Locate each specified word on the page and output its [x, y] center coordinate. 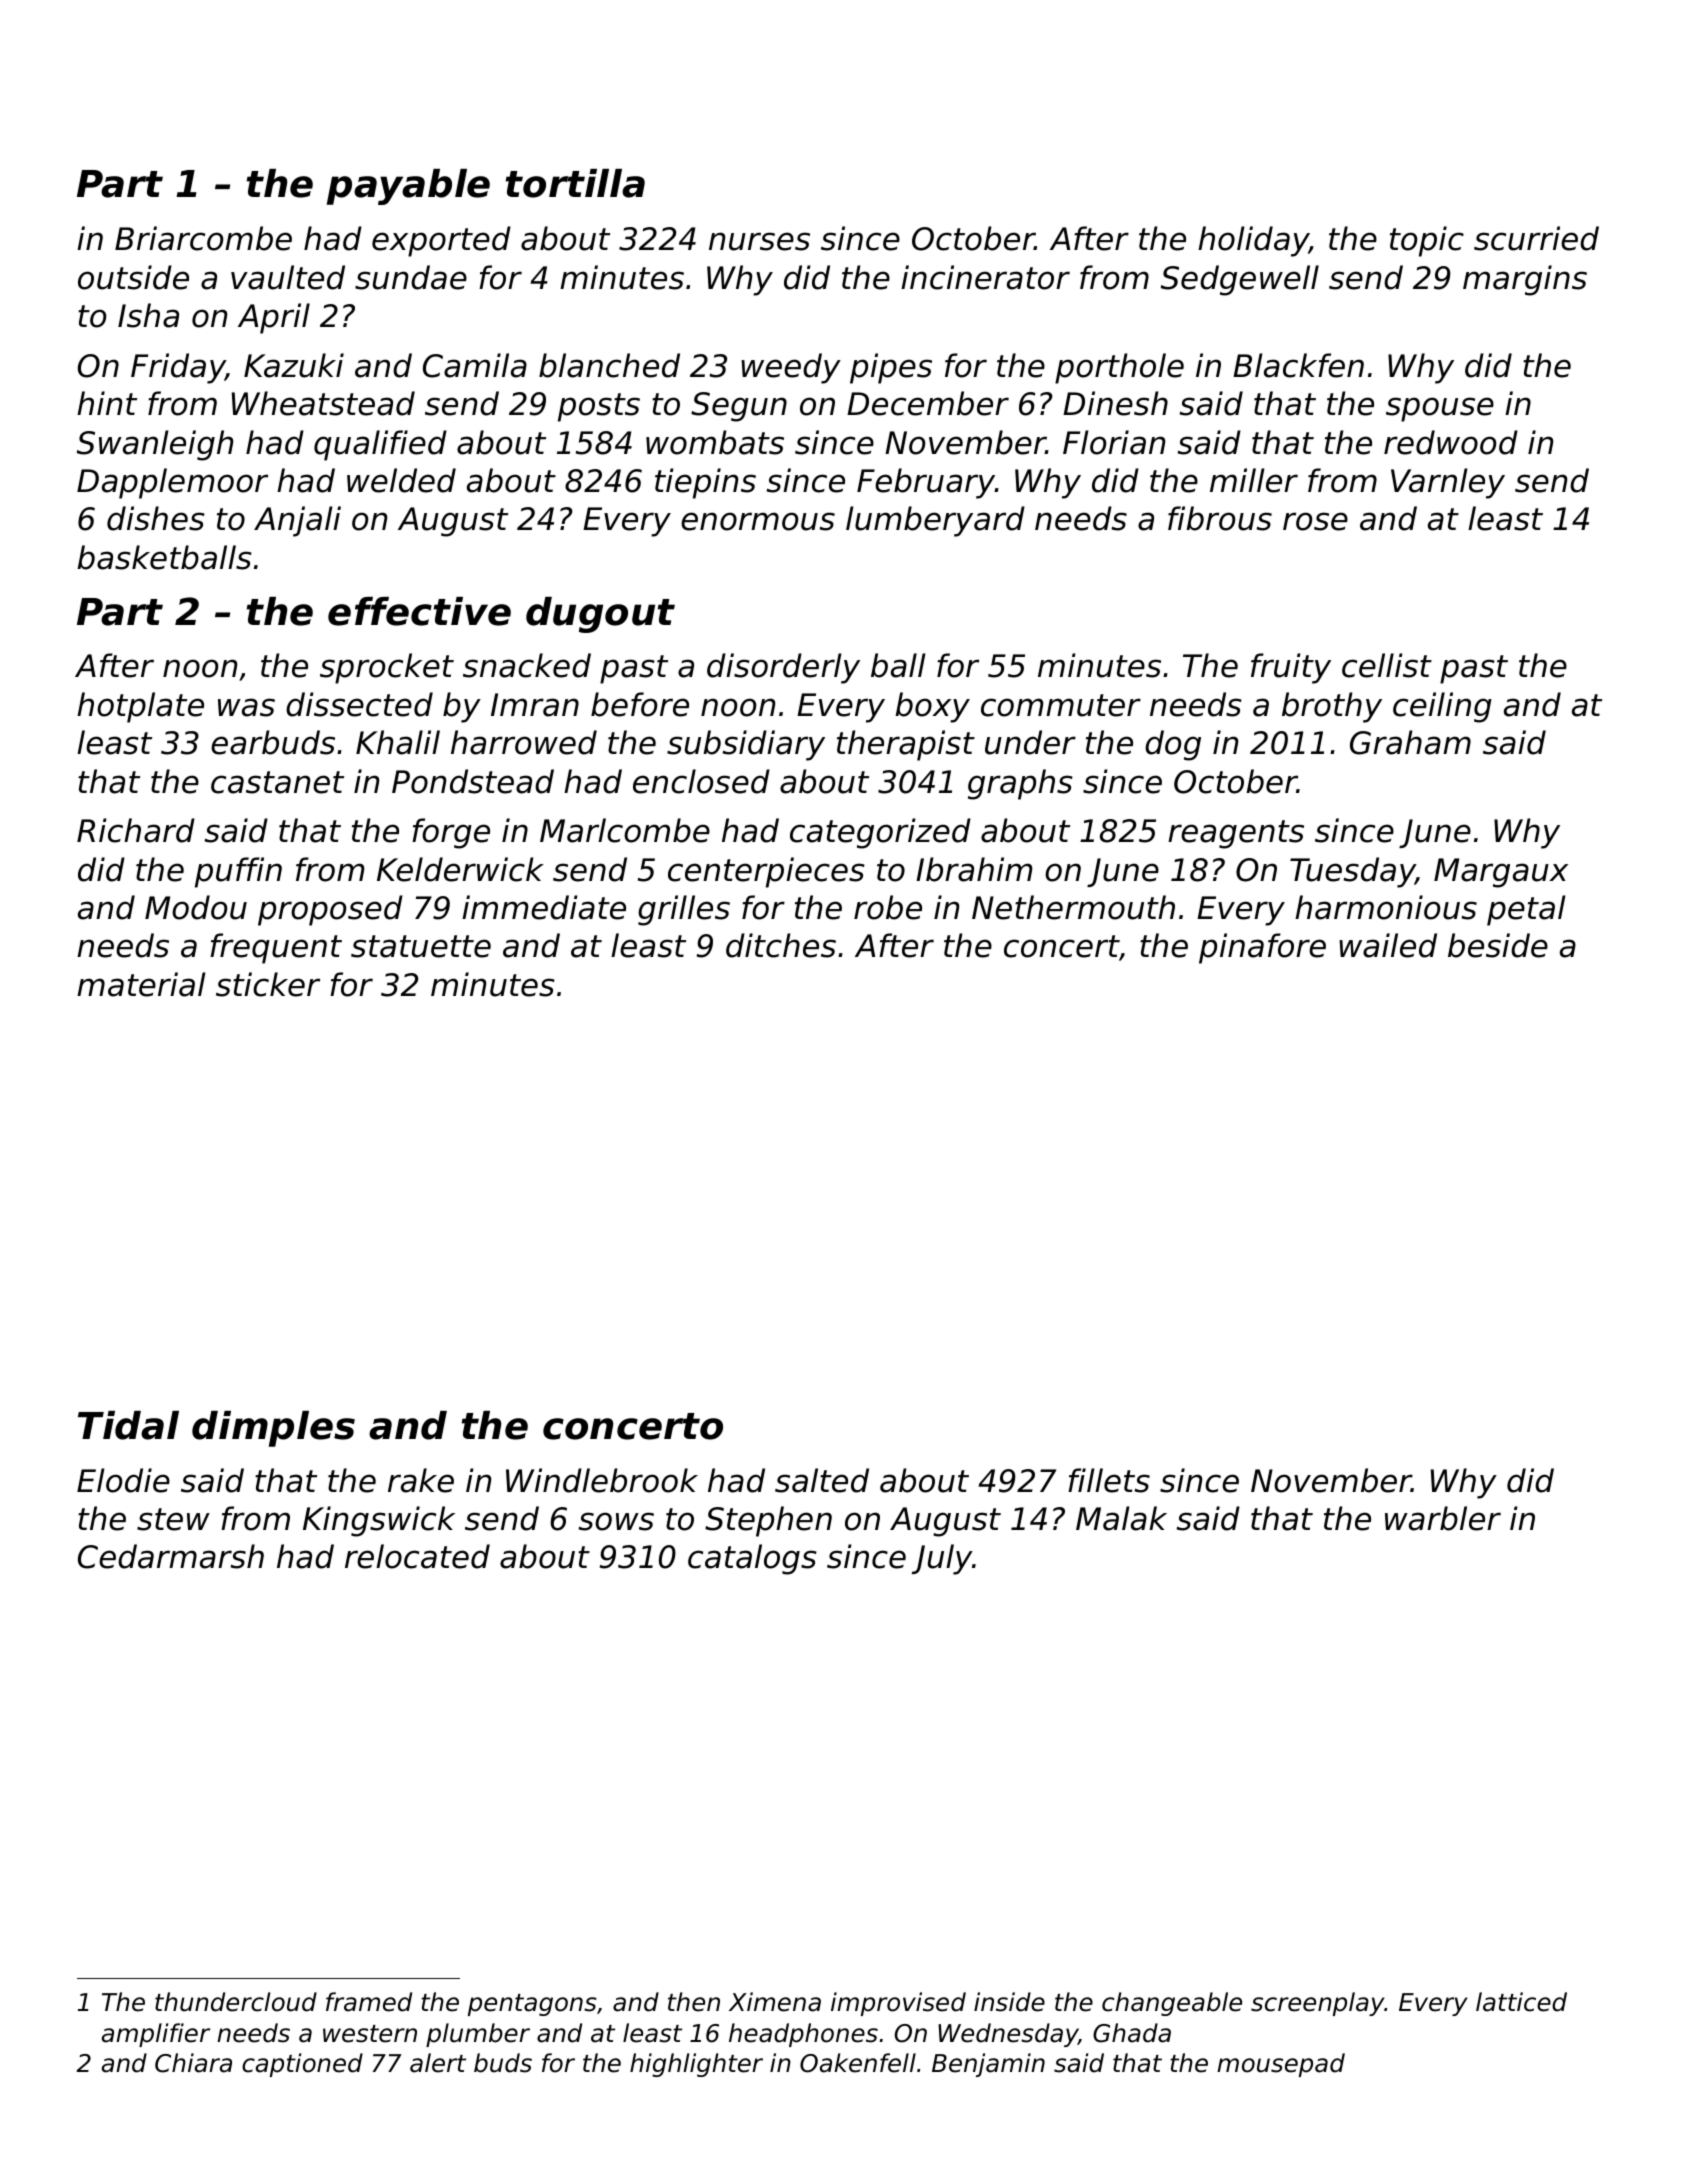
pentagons [532, 2005]
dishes [156, 518]
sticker [268, 984]
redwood [1451, 442]
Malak [1121, 1518]
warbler [1443, 1518]
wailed [1388, 945]
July [942, 1559]
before [640, 704]
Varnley [1448, 483]
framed [369, 2002]
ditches [781, 945]
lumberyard [935, 521]
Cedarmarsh [171, 1556]
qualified [380, 445]
